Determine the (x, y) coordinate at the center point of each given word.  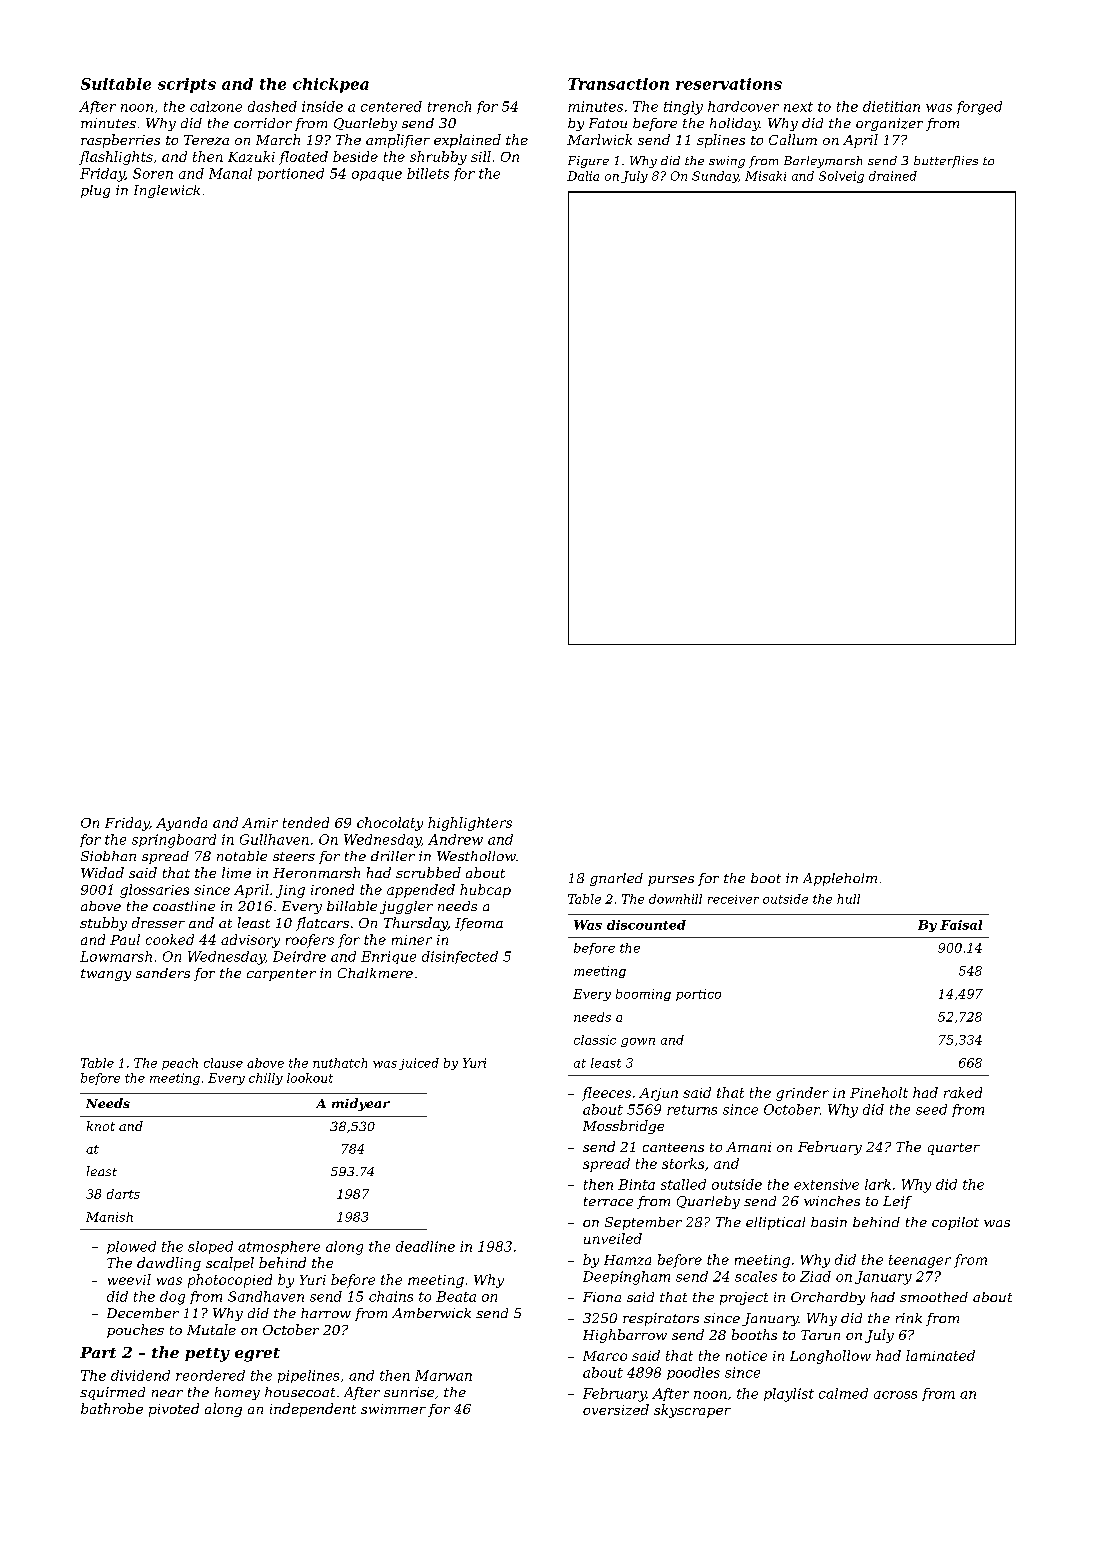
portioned (291, 174)
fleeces (606, 1094)
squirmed (112, 1393)
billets (428, 173)
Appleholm (840, 879)
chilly (266, 1079)
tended (306, 822)
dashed (272, 106)
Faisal (961, 925)
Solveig (841, 177)
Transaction (618, 84)
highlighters (470, 824)
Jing (290, 891)
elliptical (775, 1223)
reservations (729, 84)
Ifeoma (479, 924)
